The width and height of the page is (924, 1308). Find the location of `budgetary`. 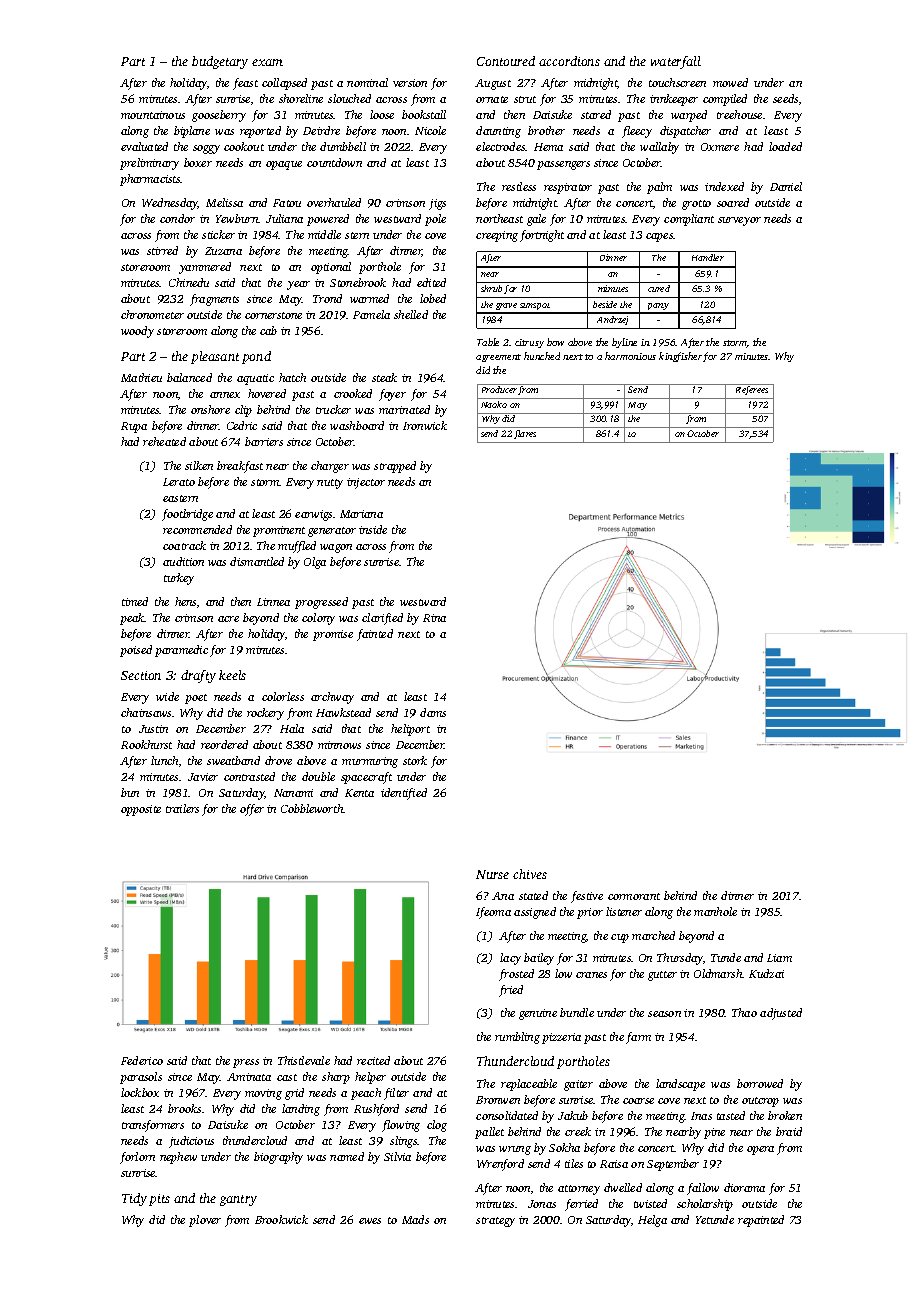

budgetary is located at coordinates (220, 62).
